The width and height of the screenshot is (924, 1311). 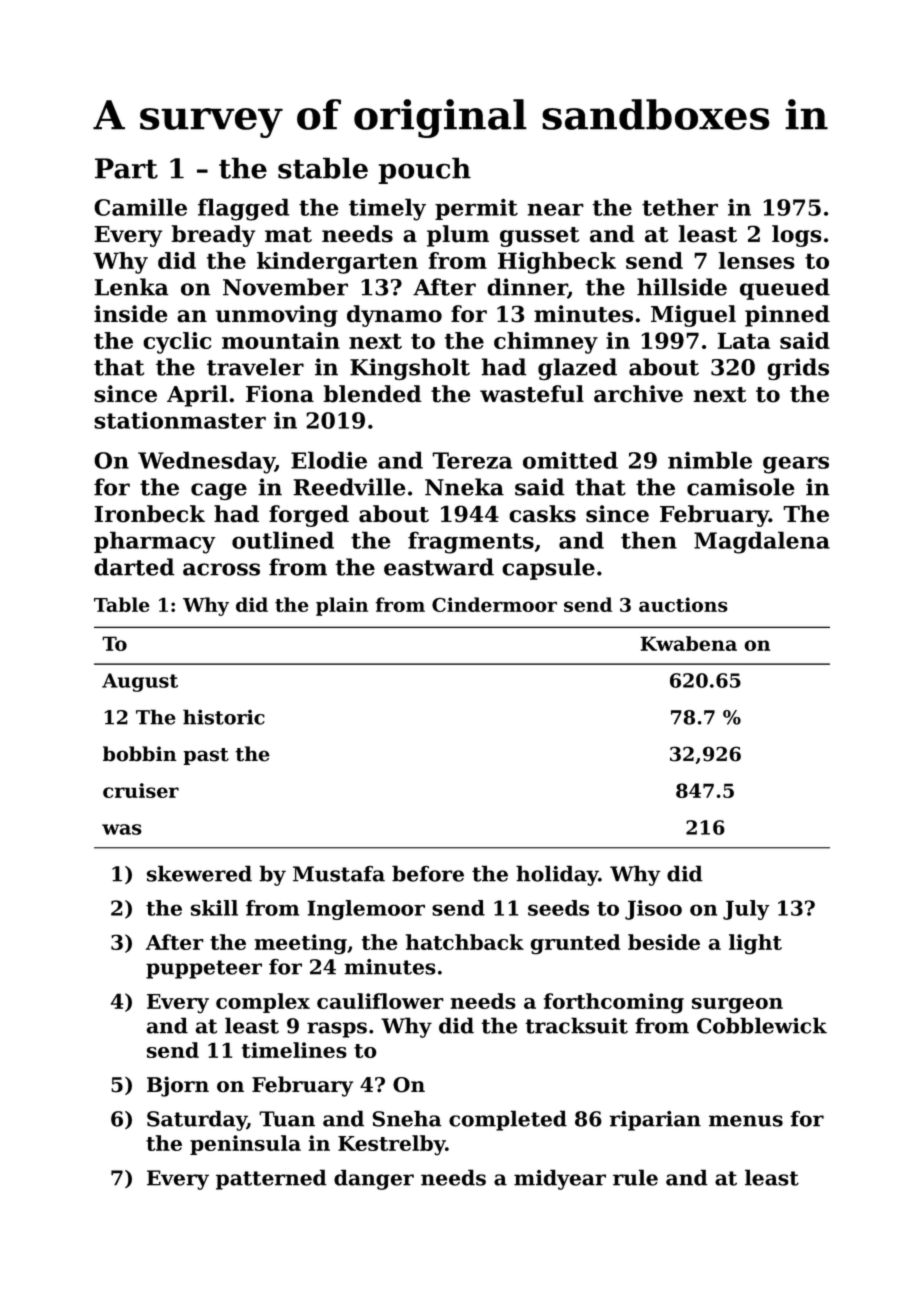 I want to click on Kwabena, so click(x=688, y=643).
